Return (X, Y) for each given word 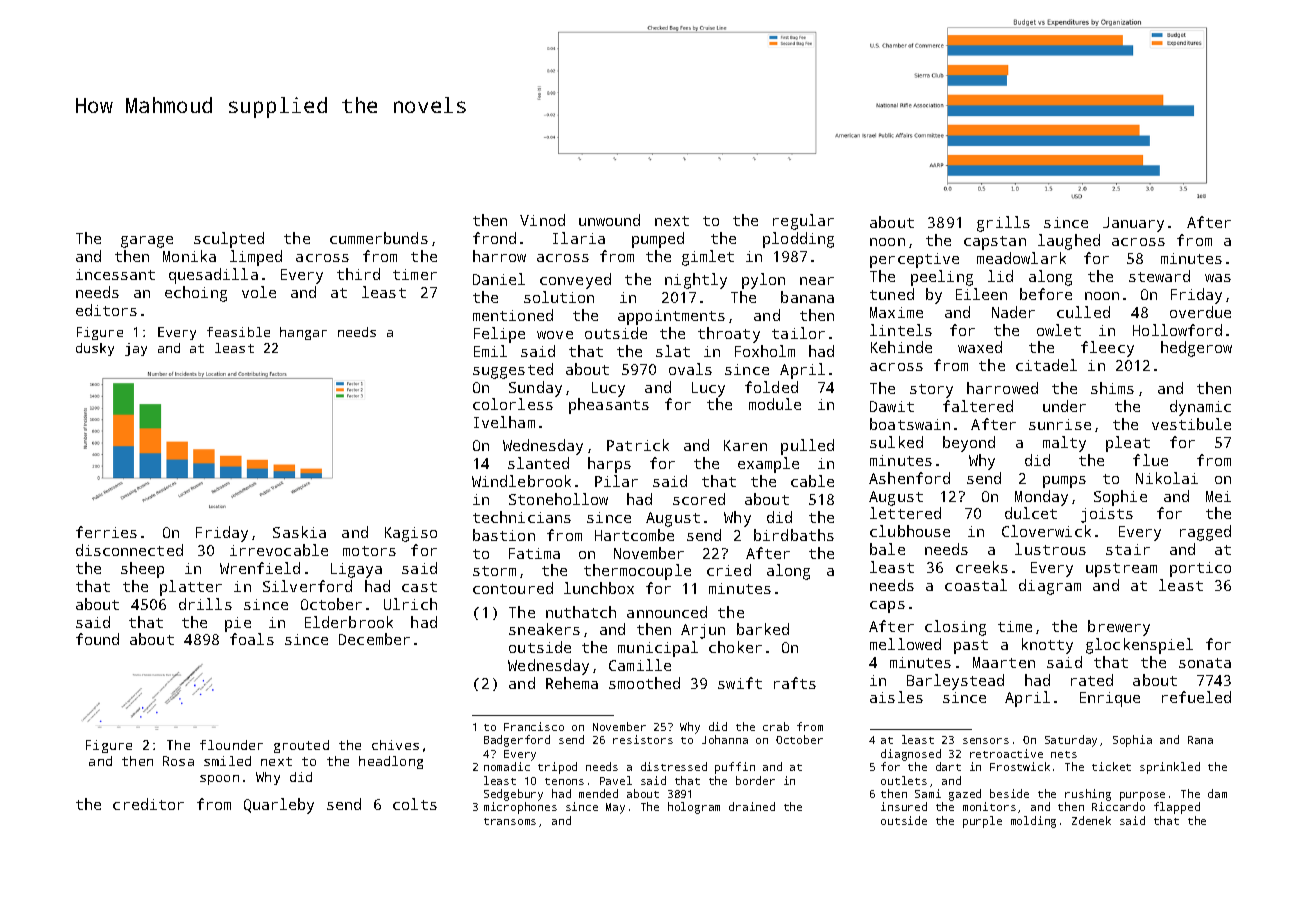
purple (982, 822)
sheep (142, 570)
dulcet (1031, 513)
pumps (1064, 482)
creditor (148, 804)
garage (147, 242)
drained (752, 806)
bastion (504, 535)
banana (807, 297)
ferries (106, 532)
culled (1083, 312)
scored (699, 499)
